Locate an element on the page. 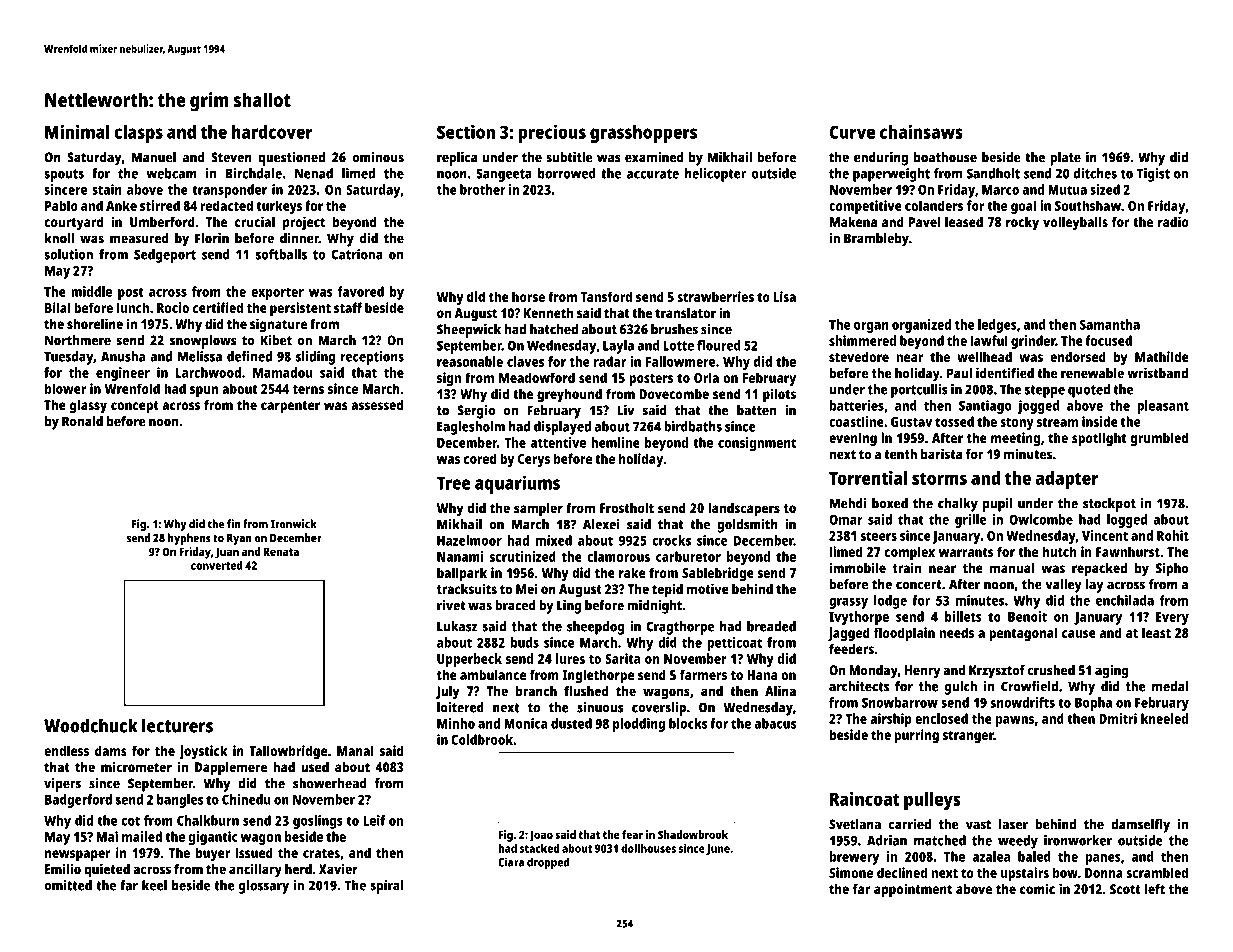  Section is located at coordinates (466, 131).
